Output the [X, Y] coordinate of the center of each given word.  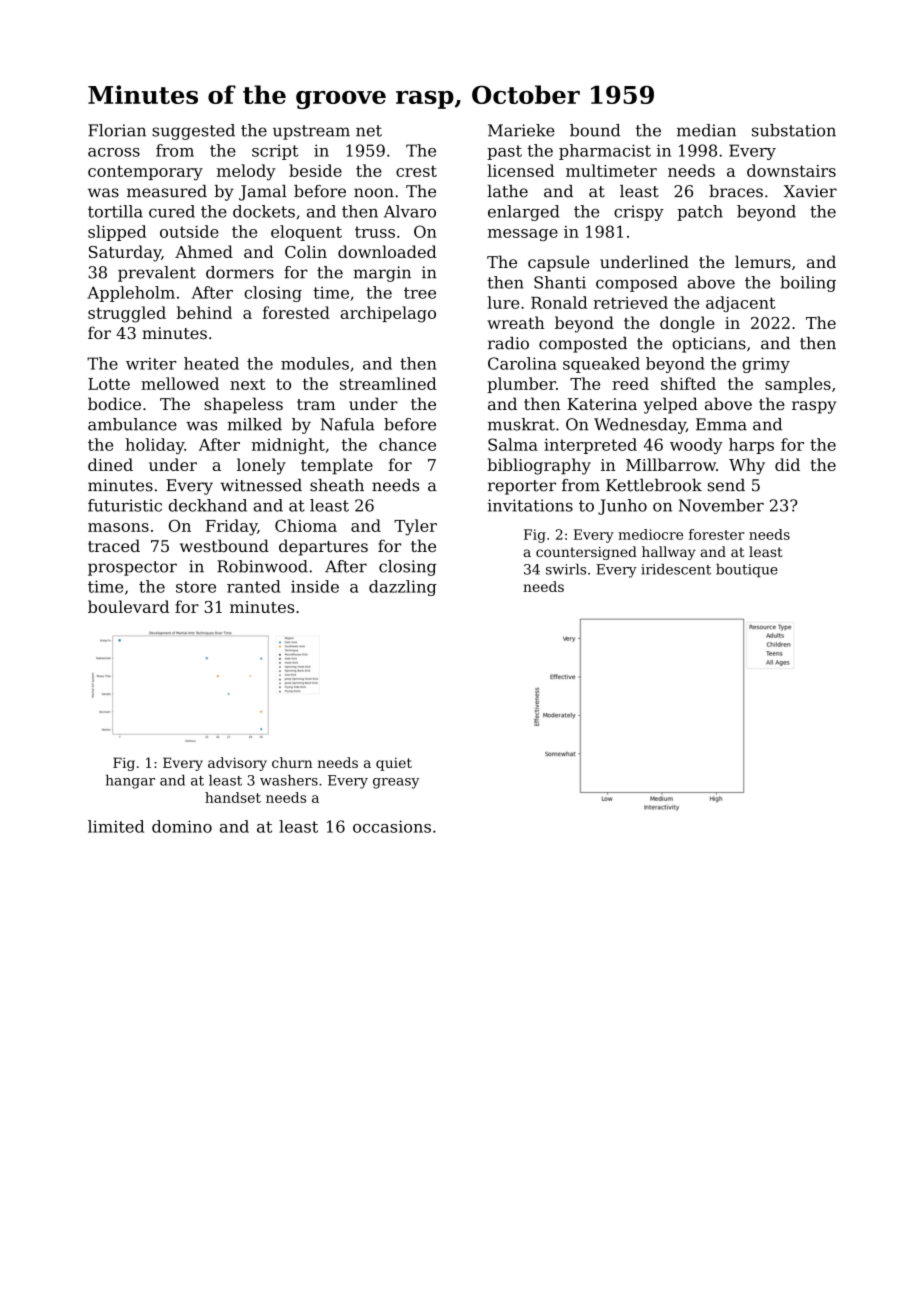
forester [717, 534]
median [706, 130]
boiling [808, 284]
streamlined [388, 383]
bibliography [539, 466]
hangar [130, 782]
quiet [394, 764]
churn [292, 762]
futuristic [125, 505]
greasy [396, 783]
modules [315, 363]
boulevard [128, 606]
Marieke [521, 130]
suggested [193, 132]
